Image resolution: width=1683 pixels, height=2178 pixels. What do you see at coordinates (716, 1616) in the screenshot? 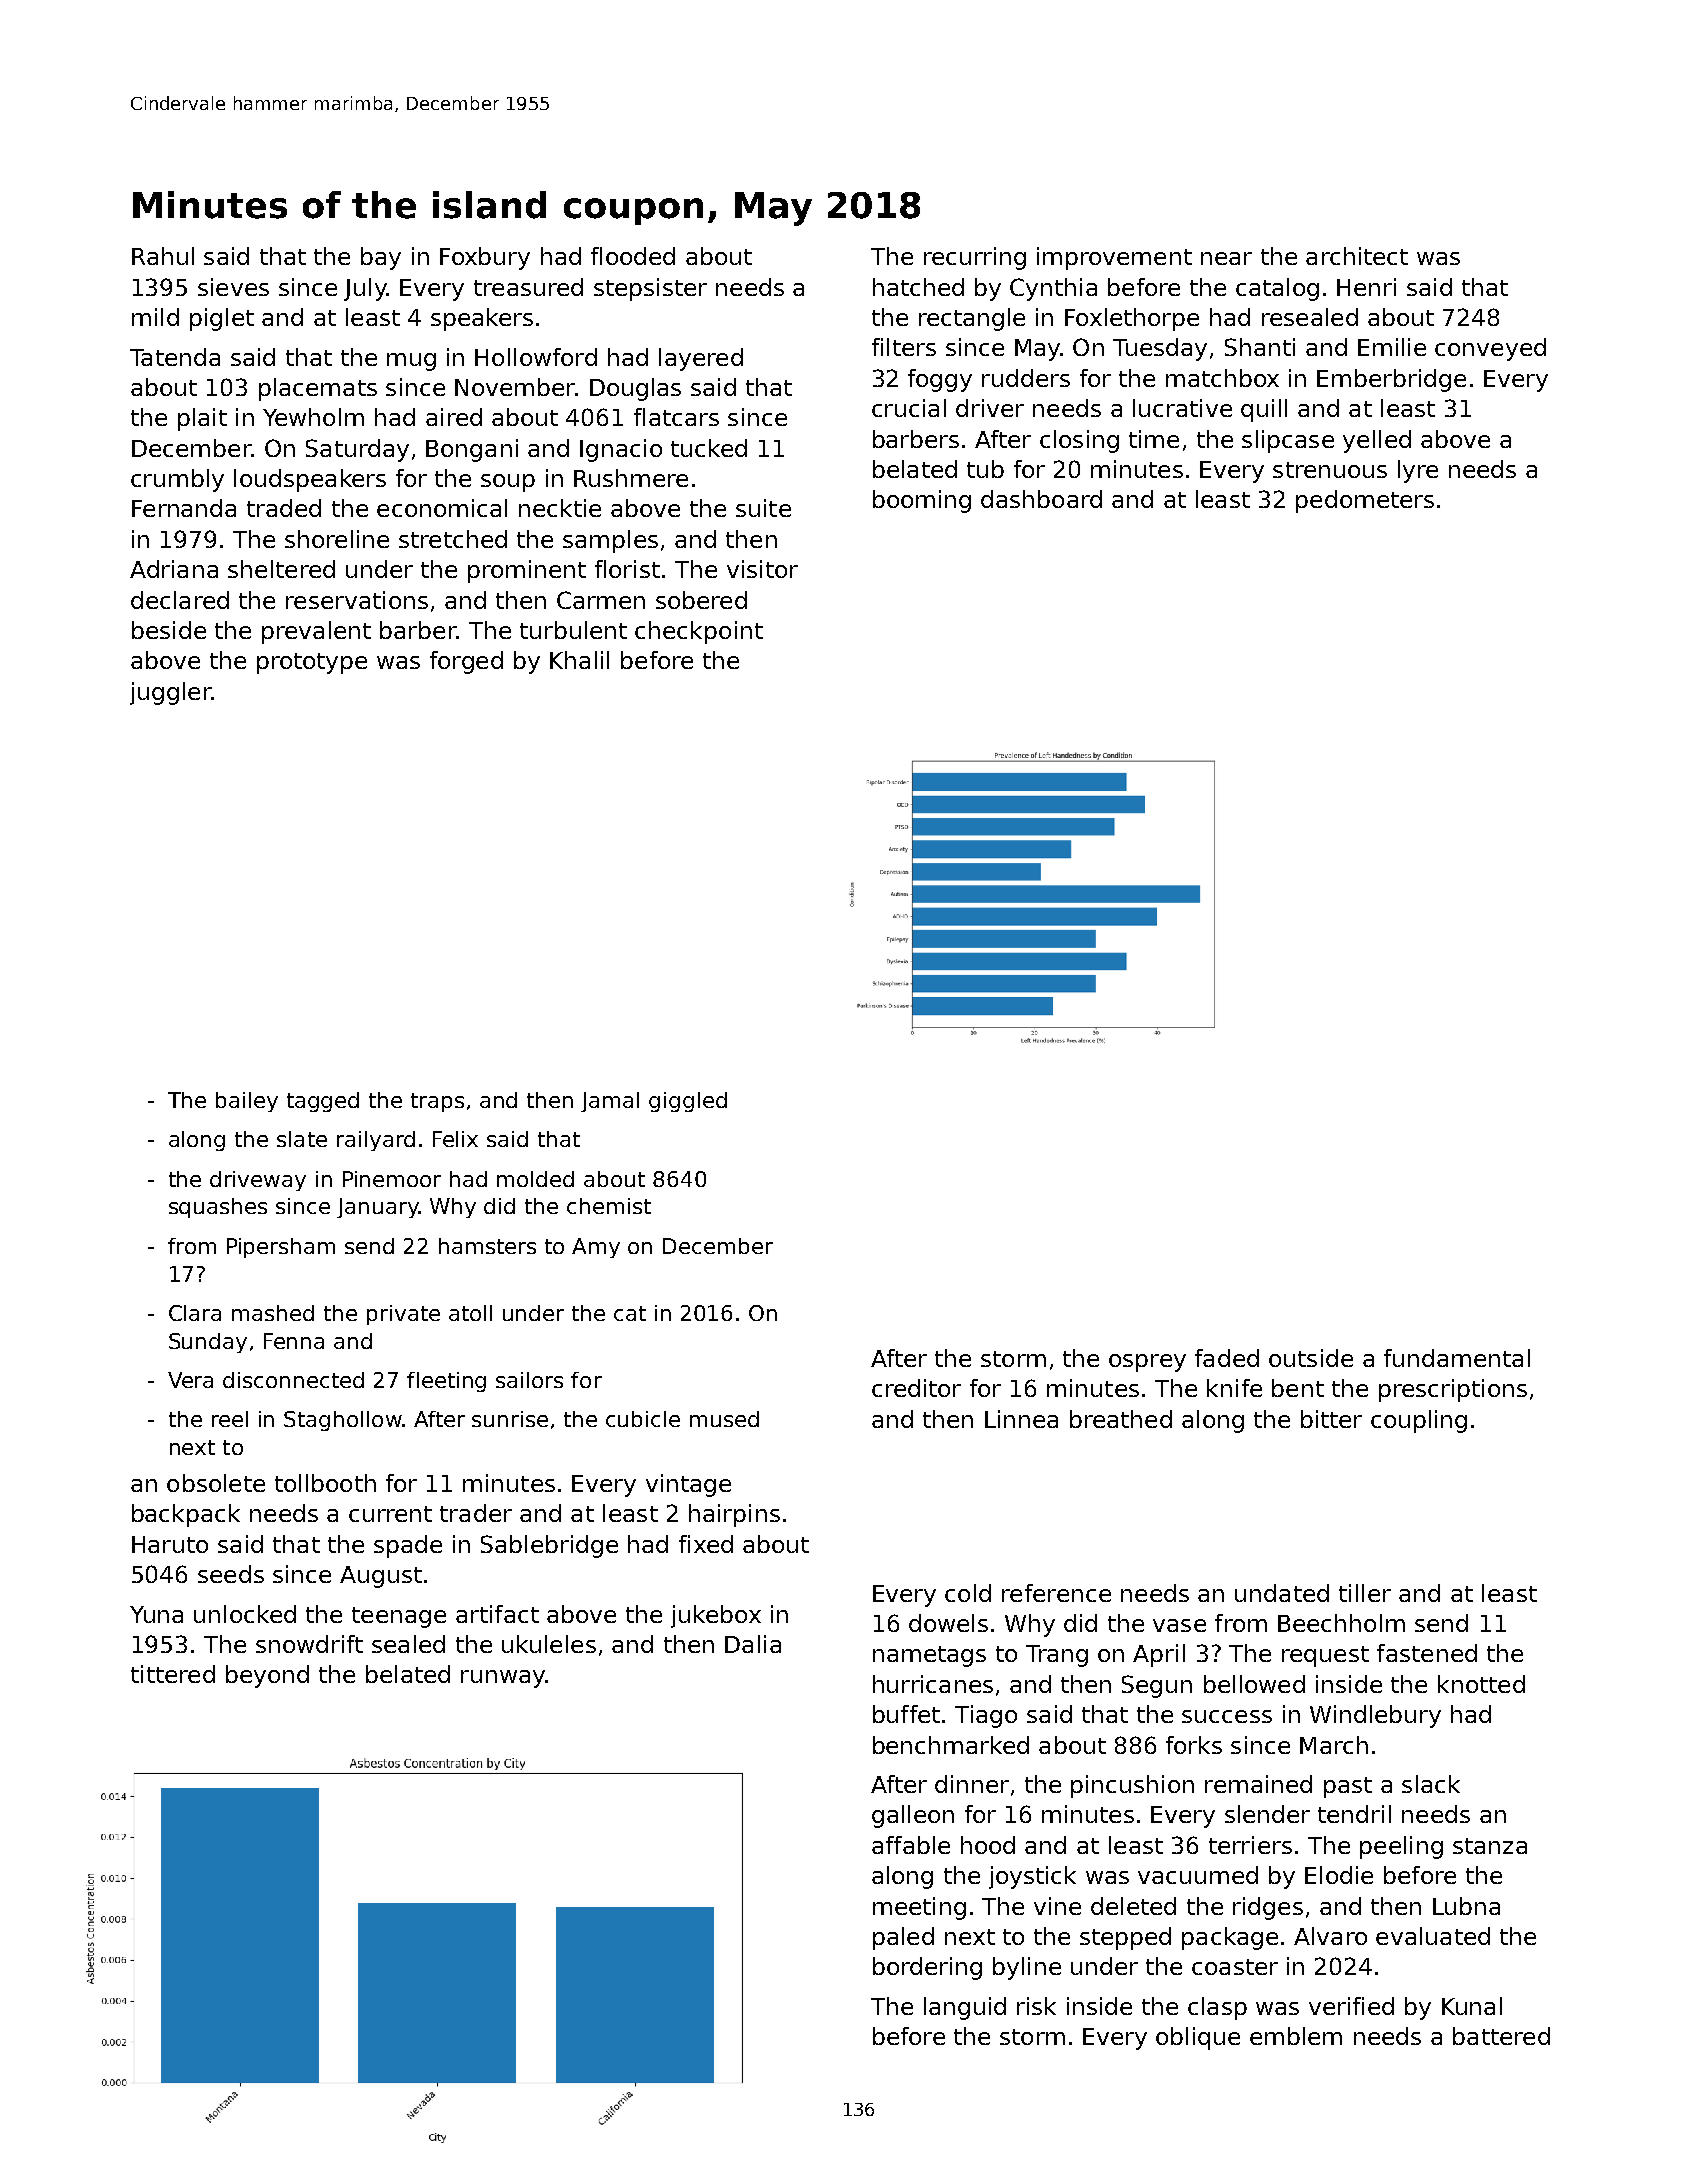
I see `jukebox` at bounding box center [716, 1616].
